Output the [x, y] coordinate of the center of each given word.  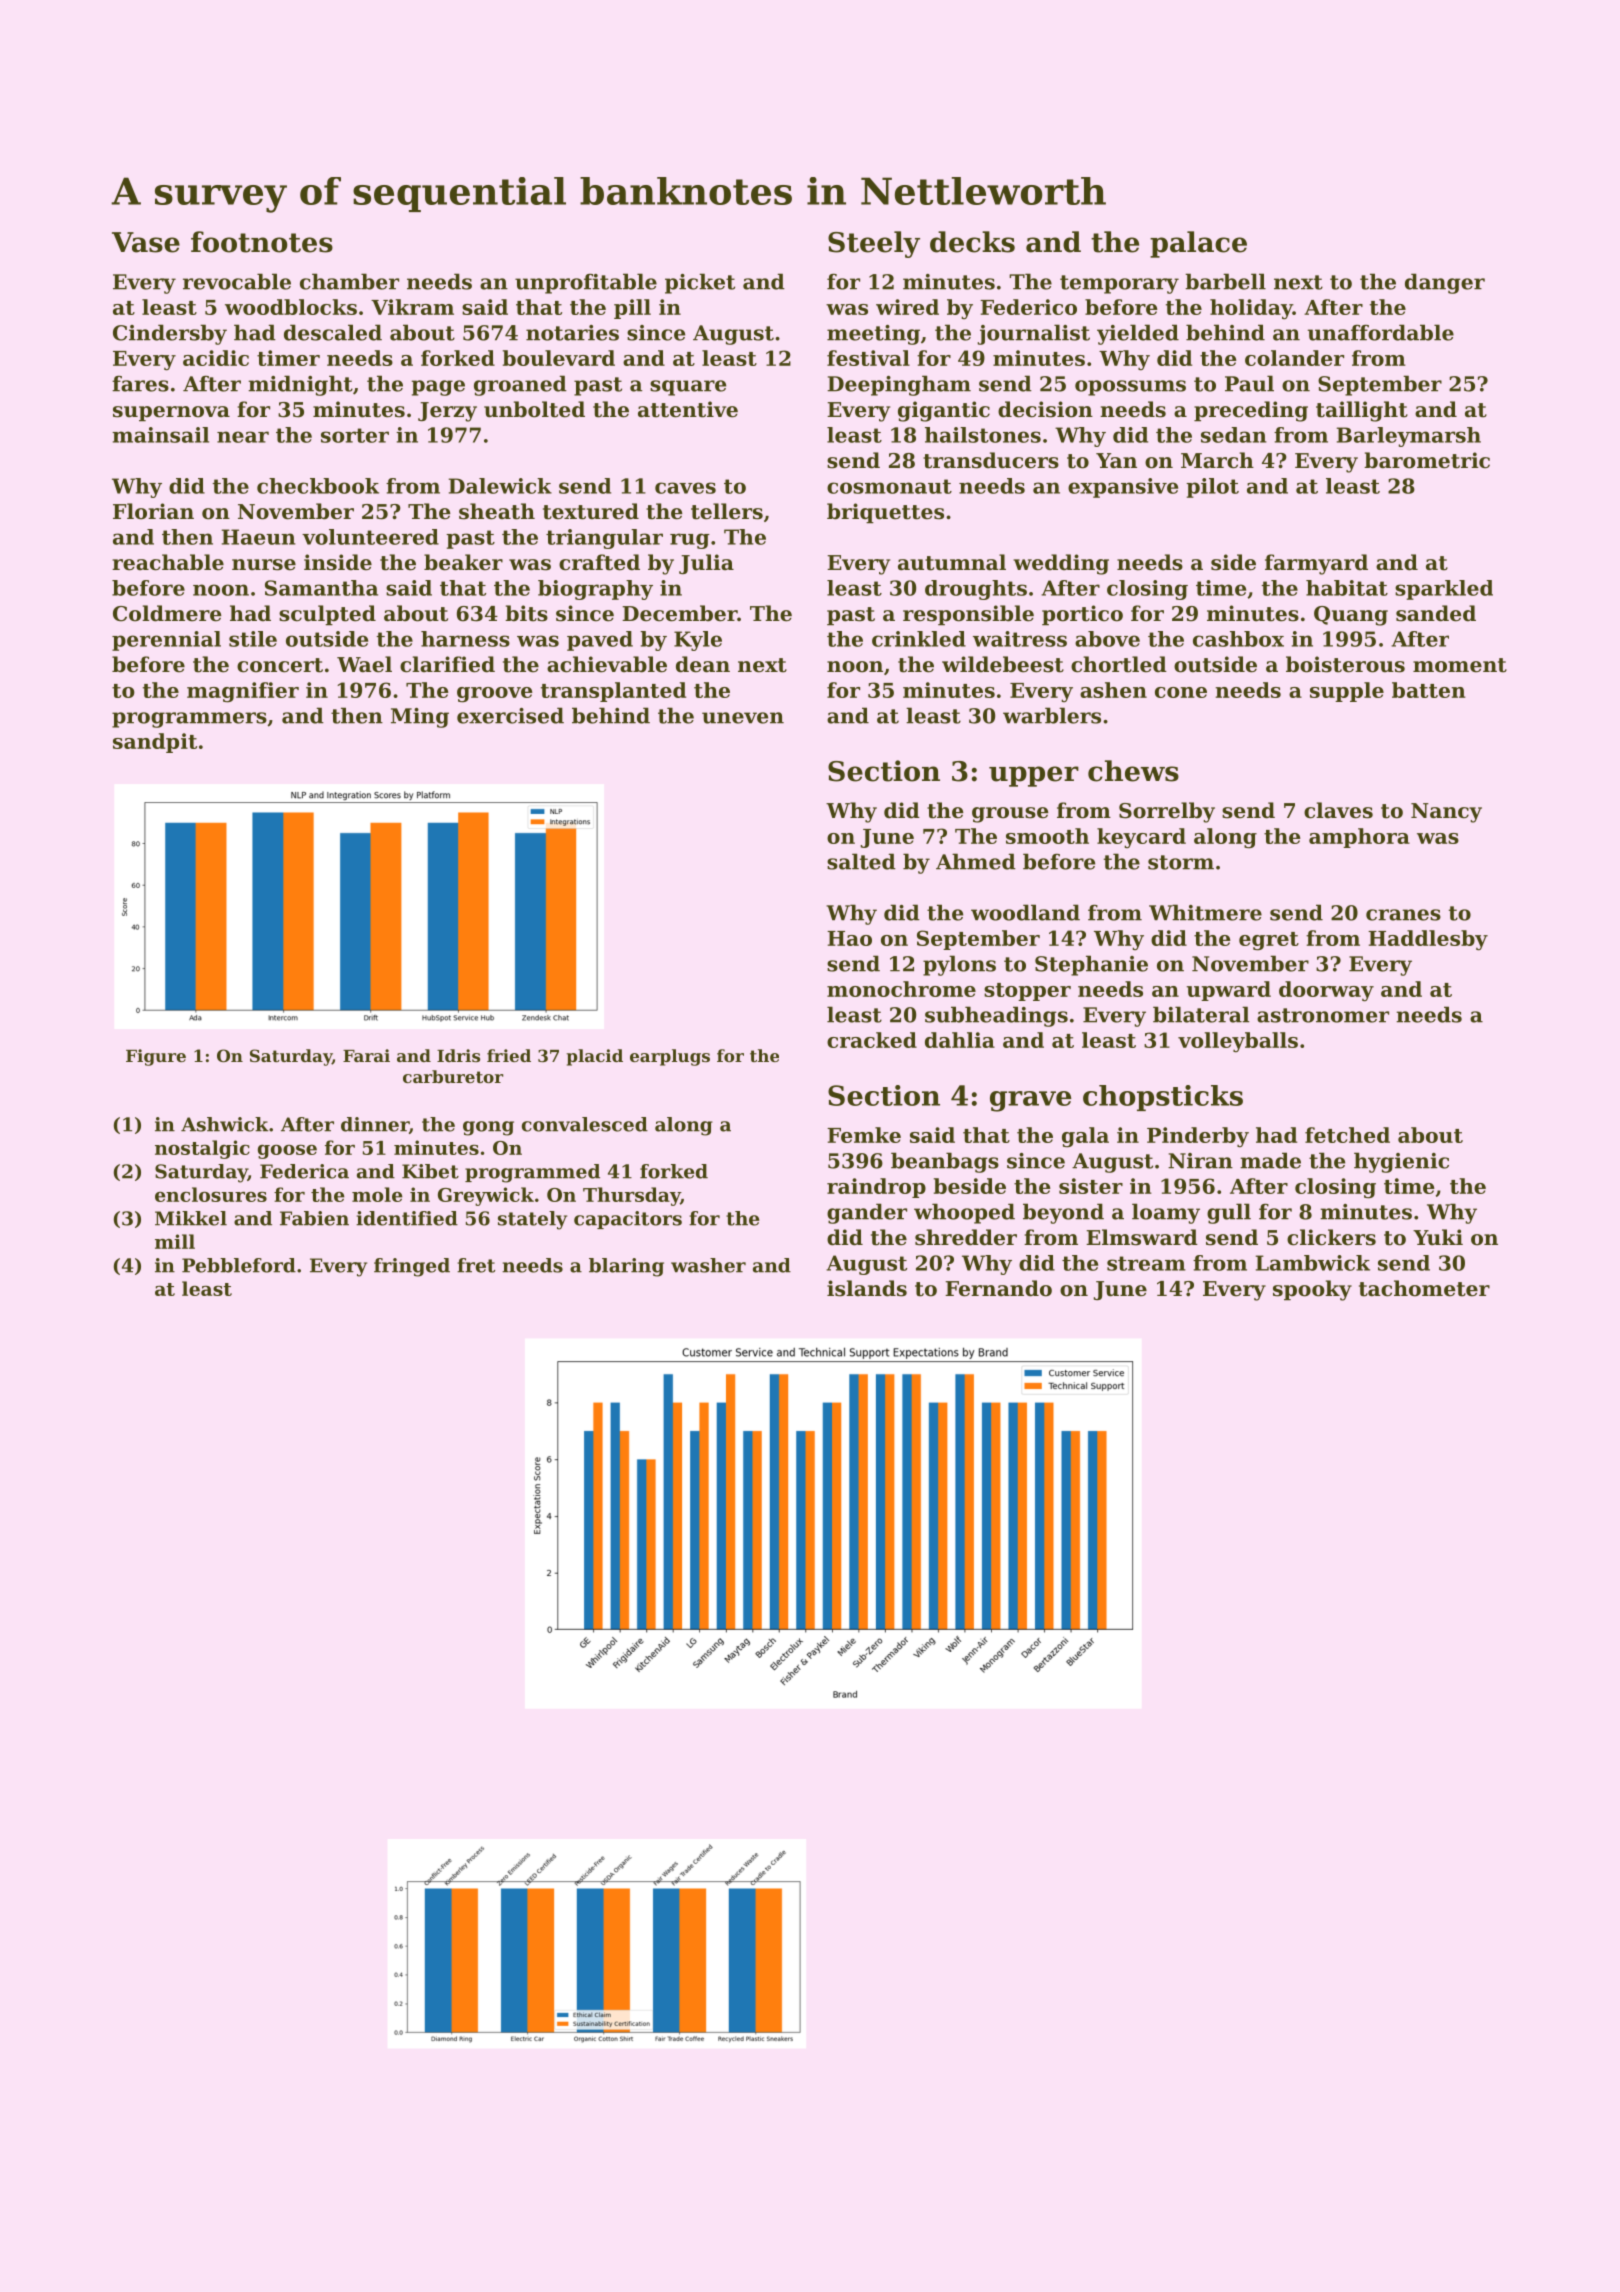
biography [595, 590]
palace [1198, 244]
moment [1460, 665]
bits [526, 613]
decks [972, 242]
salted [861, 861]
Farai [366, 1055]
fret [476, 1265]
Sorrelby [1167, 812]
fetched [1347, 1135]
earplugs [670, 1057]
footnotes [262, 242]
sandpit [155, 743]
